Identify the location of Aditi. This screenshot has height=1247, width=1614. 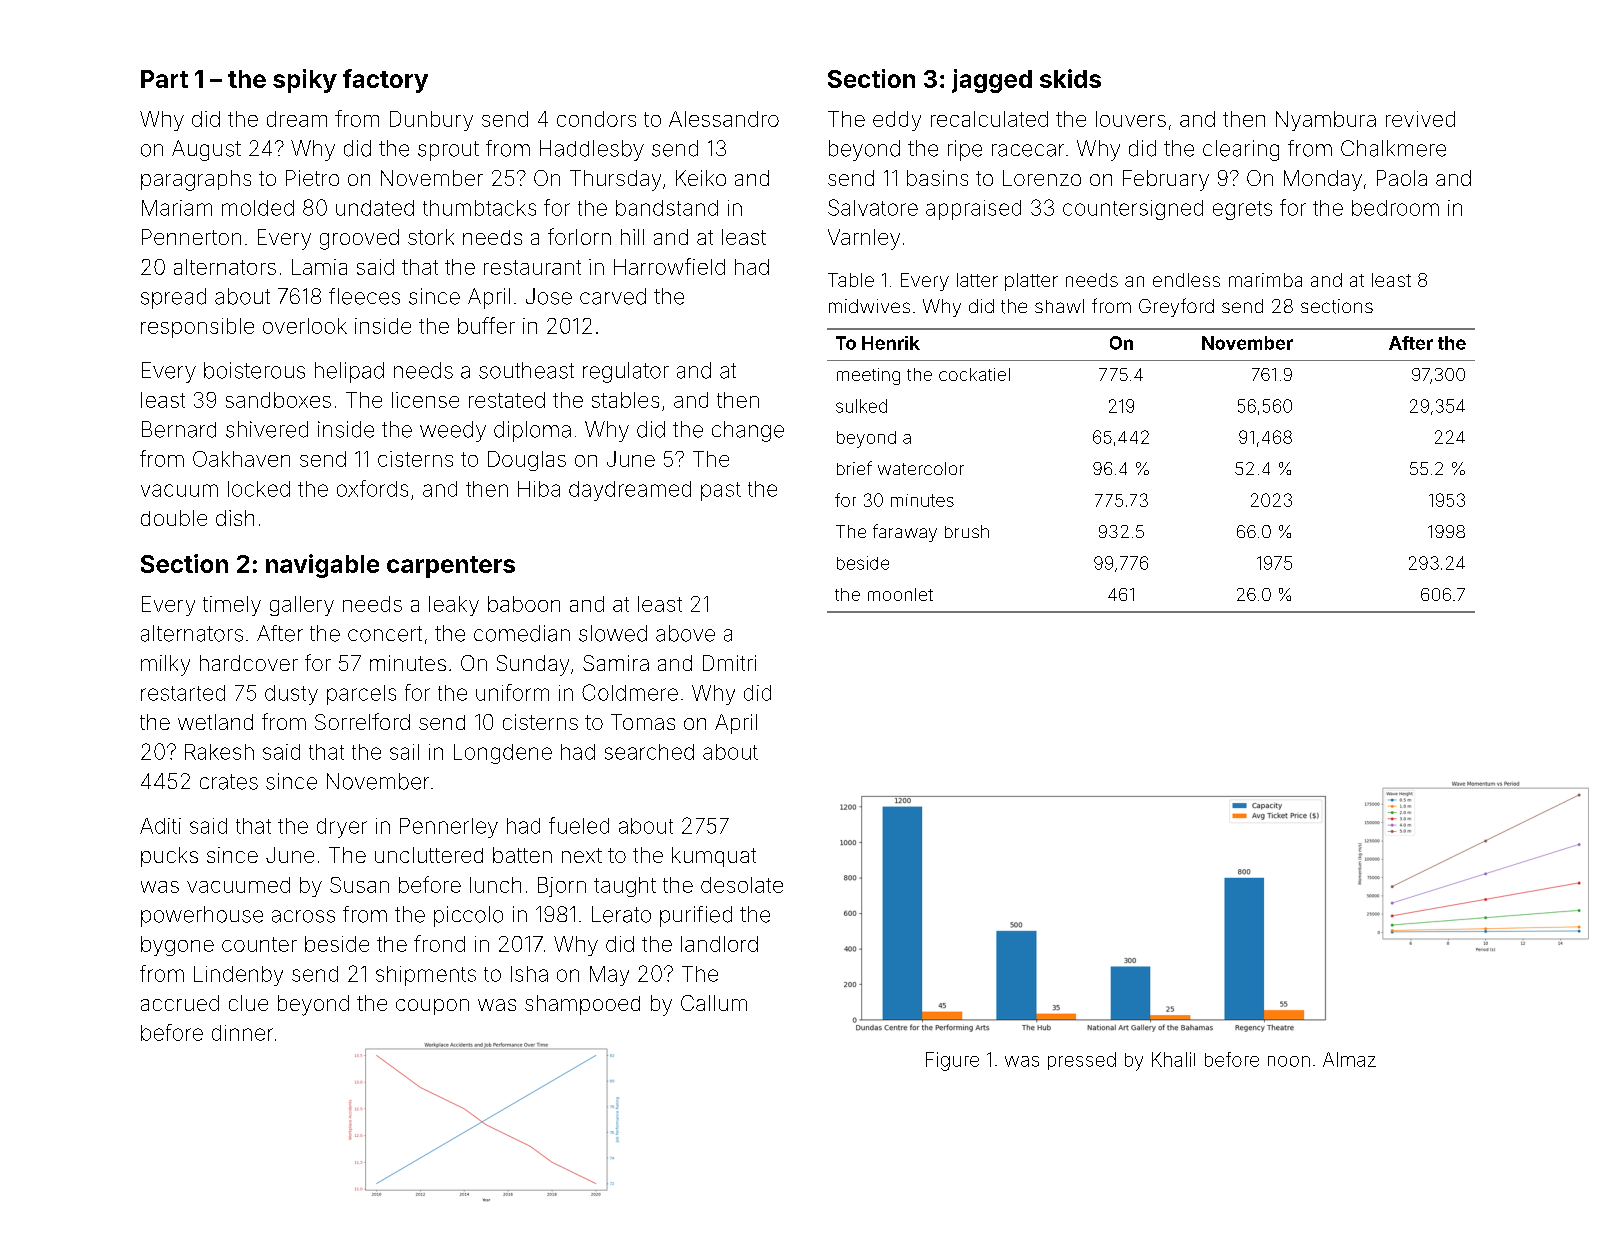
(160, 826).
